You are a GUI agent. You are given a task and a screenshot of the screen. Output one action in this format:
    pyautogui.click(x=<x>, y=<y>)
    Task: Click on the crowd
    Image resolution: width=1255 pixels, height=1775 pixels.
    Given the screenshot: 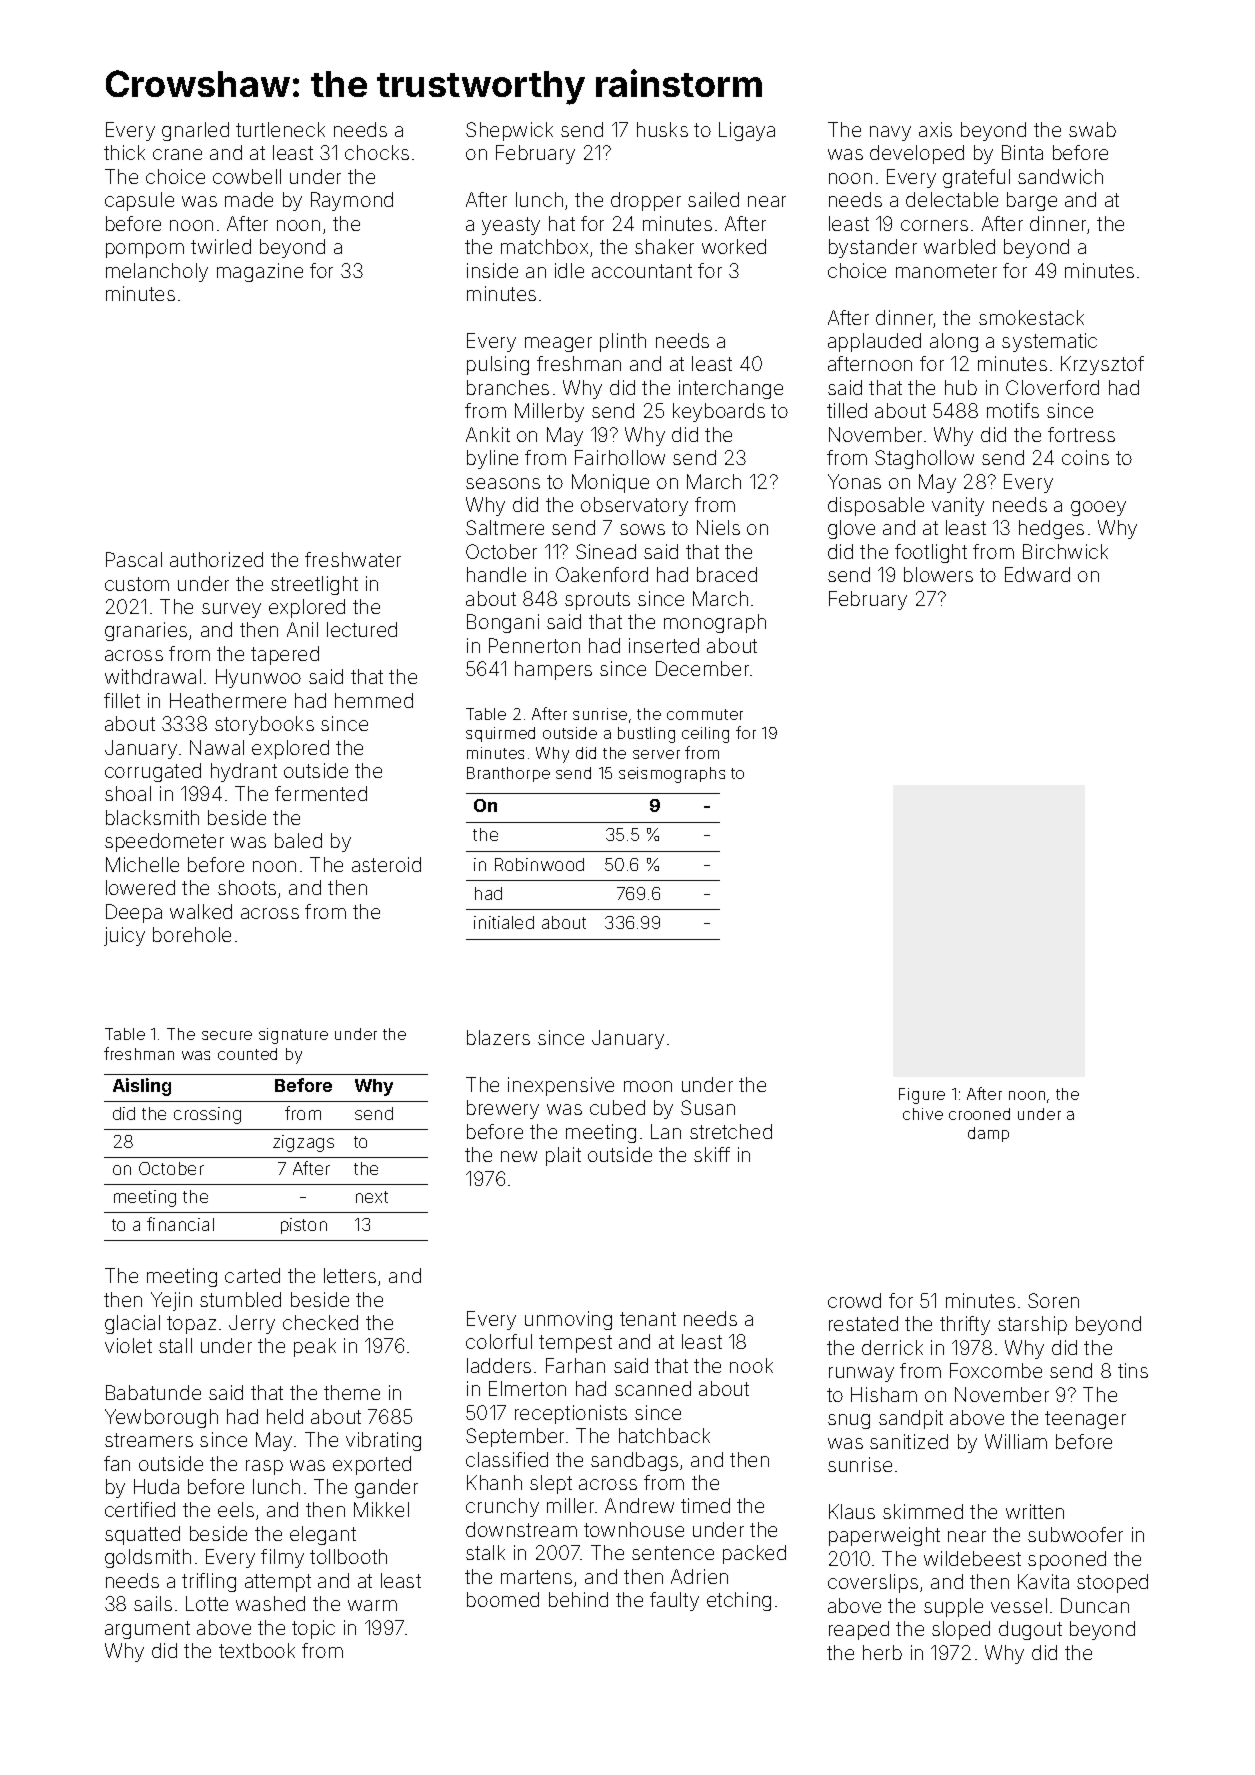 What is the action you would take?
    pyautogui.click(x=854, y=1300)
